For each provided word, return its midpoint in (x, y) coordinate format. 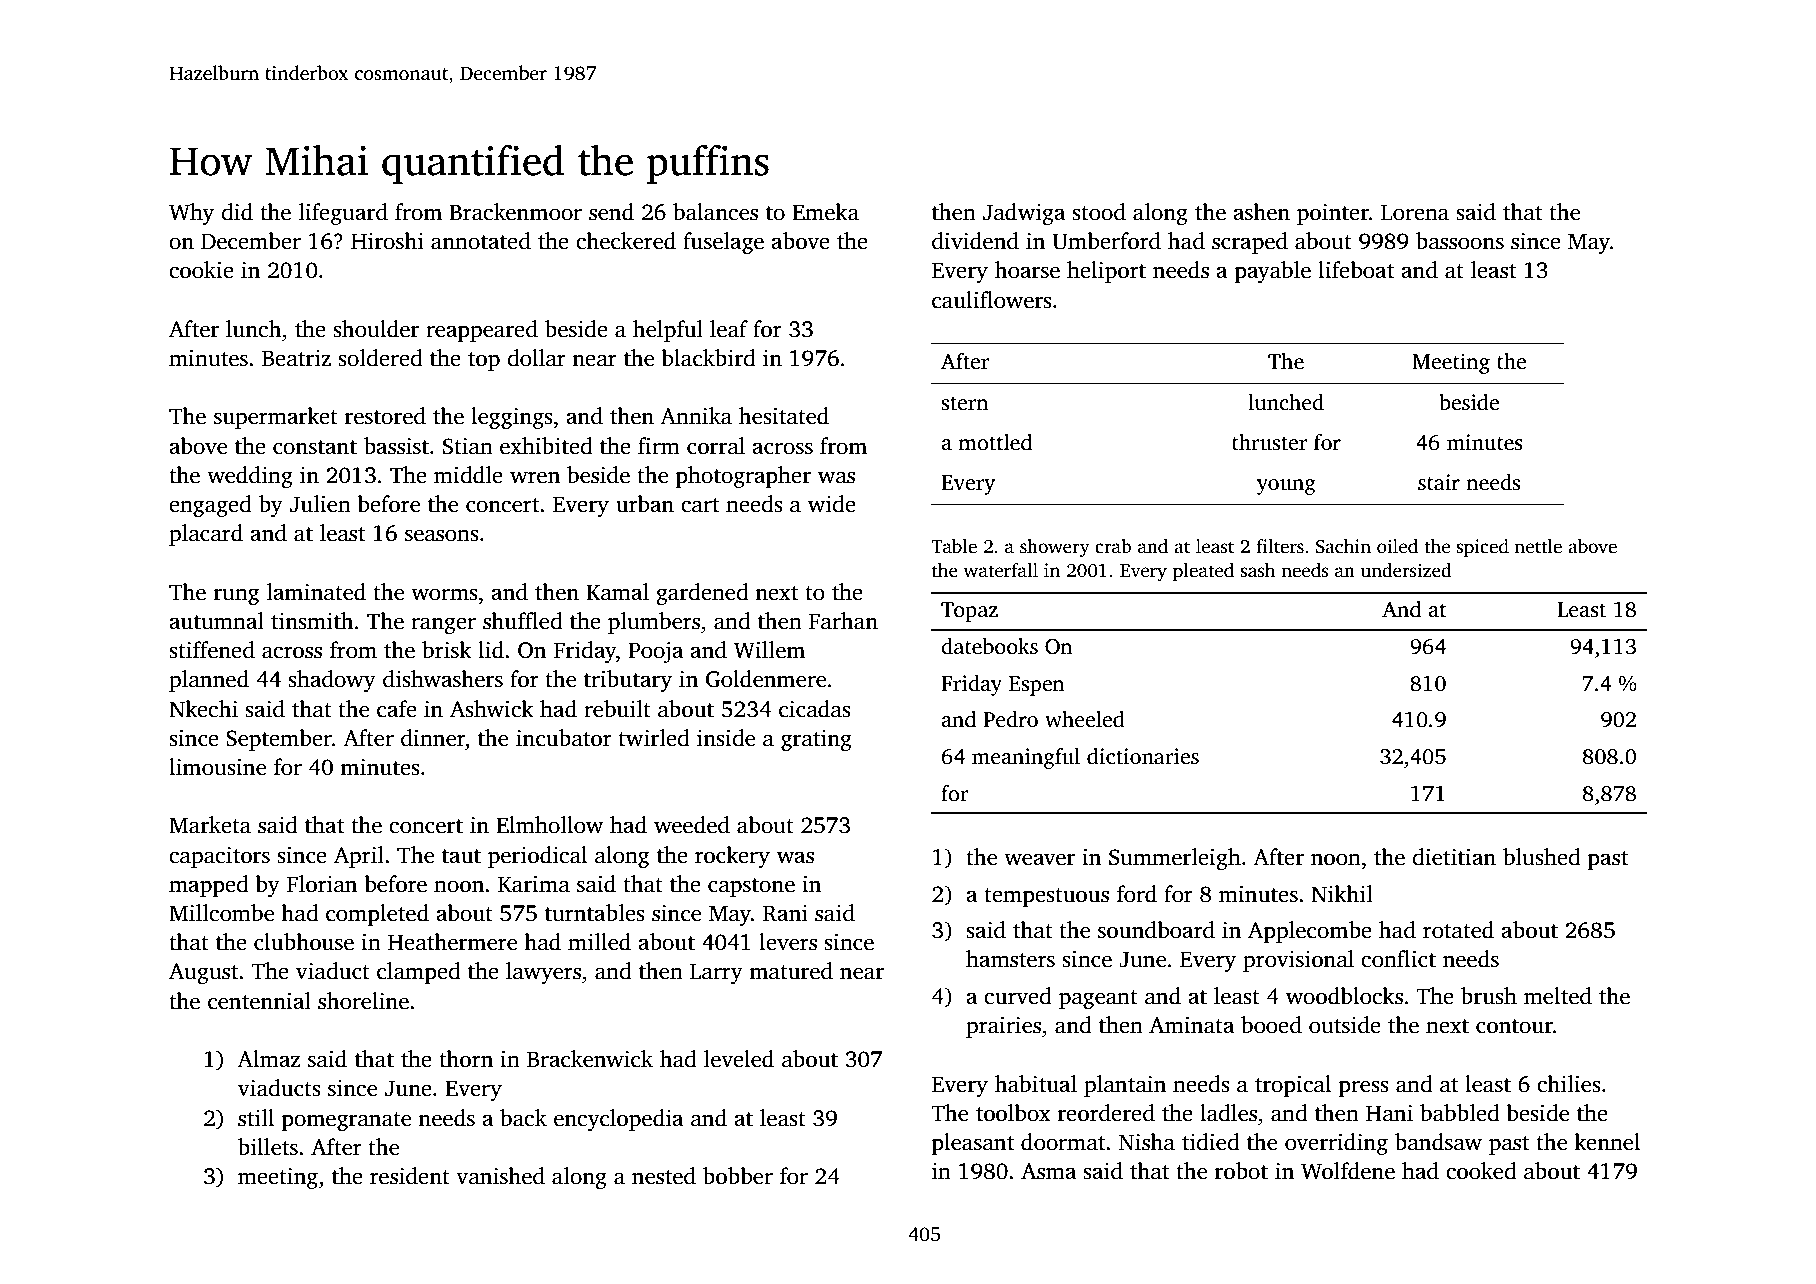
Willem (769, 650)
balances (715, 212)
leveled (739, 1059)
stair (1439, 482)
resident (410, 1176)
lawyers (543, 973)
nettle (1538, 546)
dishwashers (443, 679)
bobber (738, 1176)
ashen (1261, 212)
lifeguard (343, 214)
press (1363, 1088)
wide (832, 504)
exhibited (546, 446)
